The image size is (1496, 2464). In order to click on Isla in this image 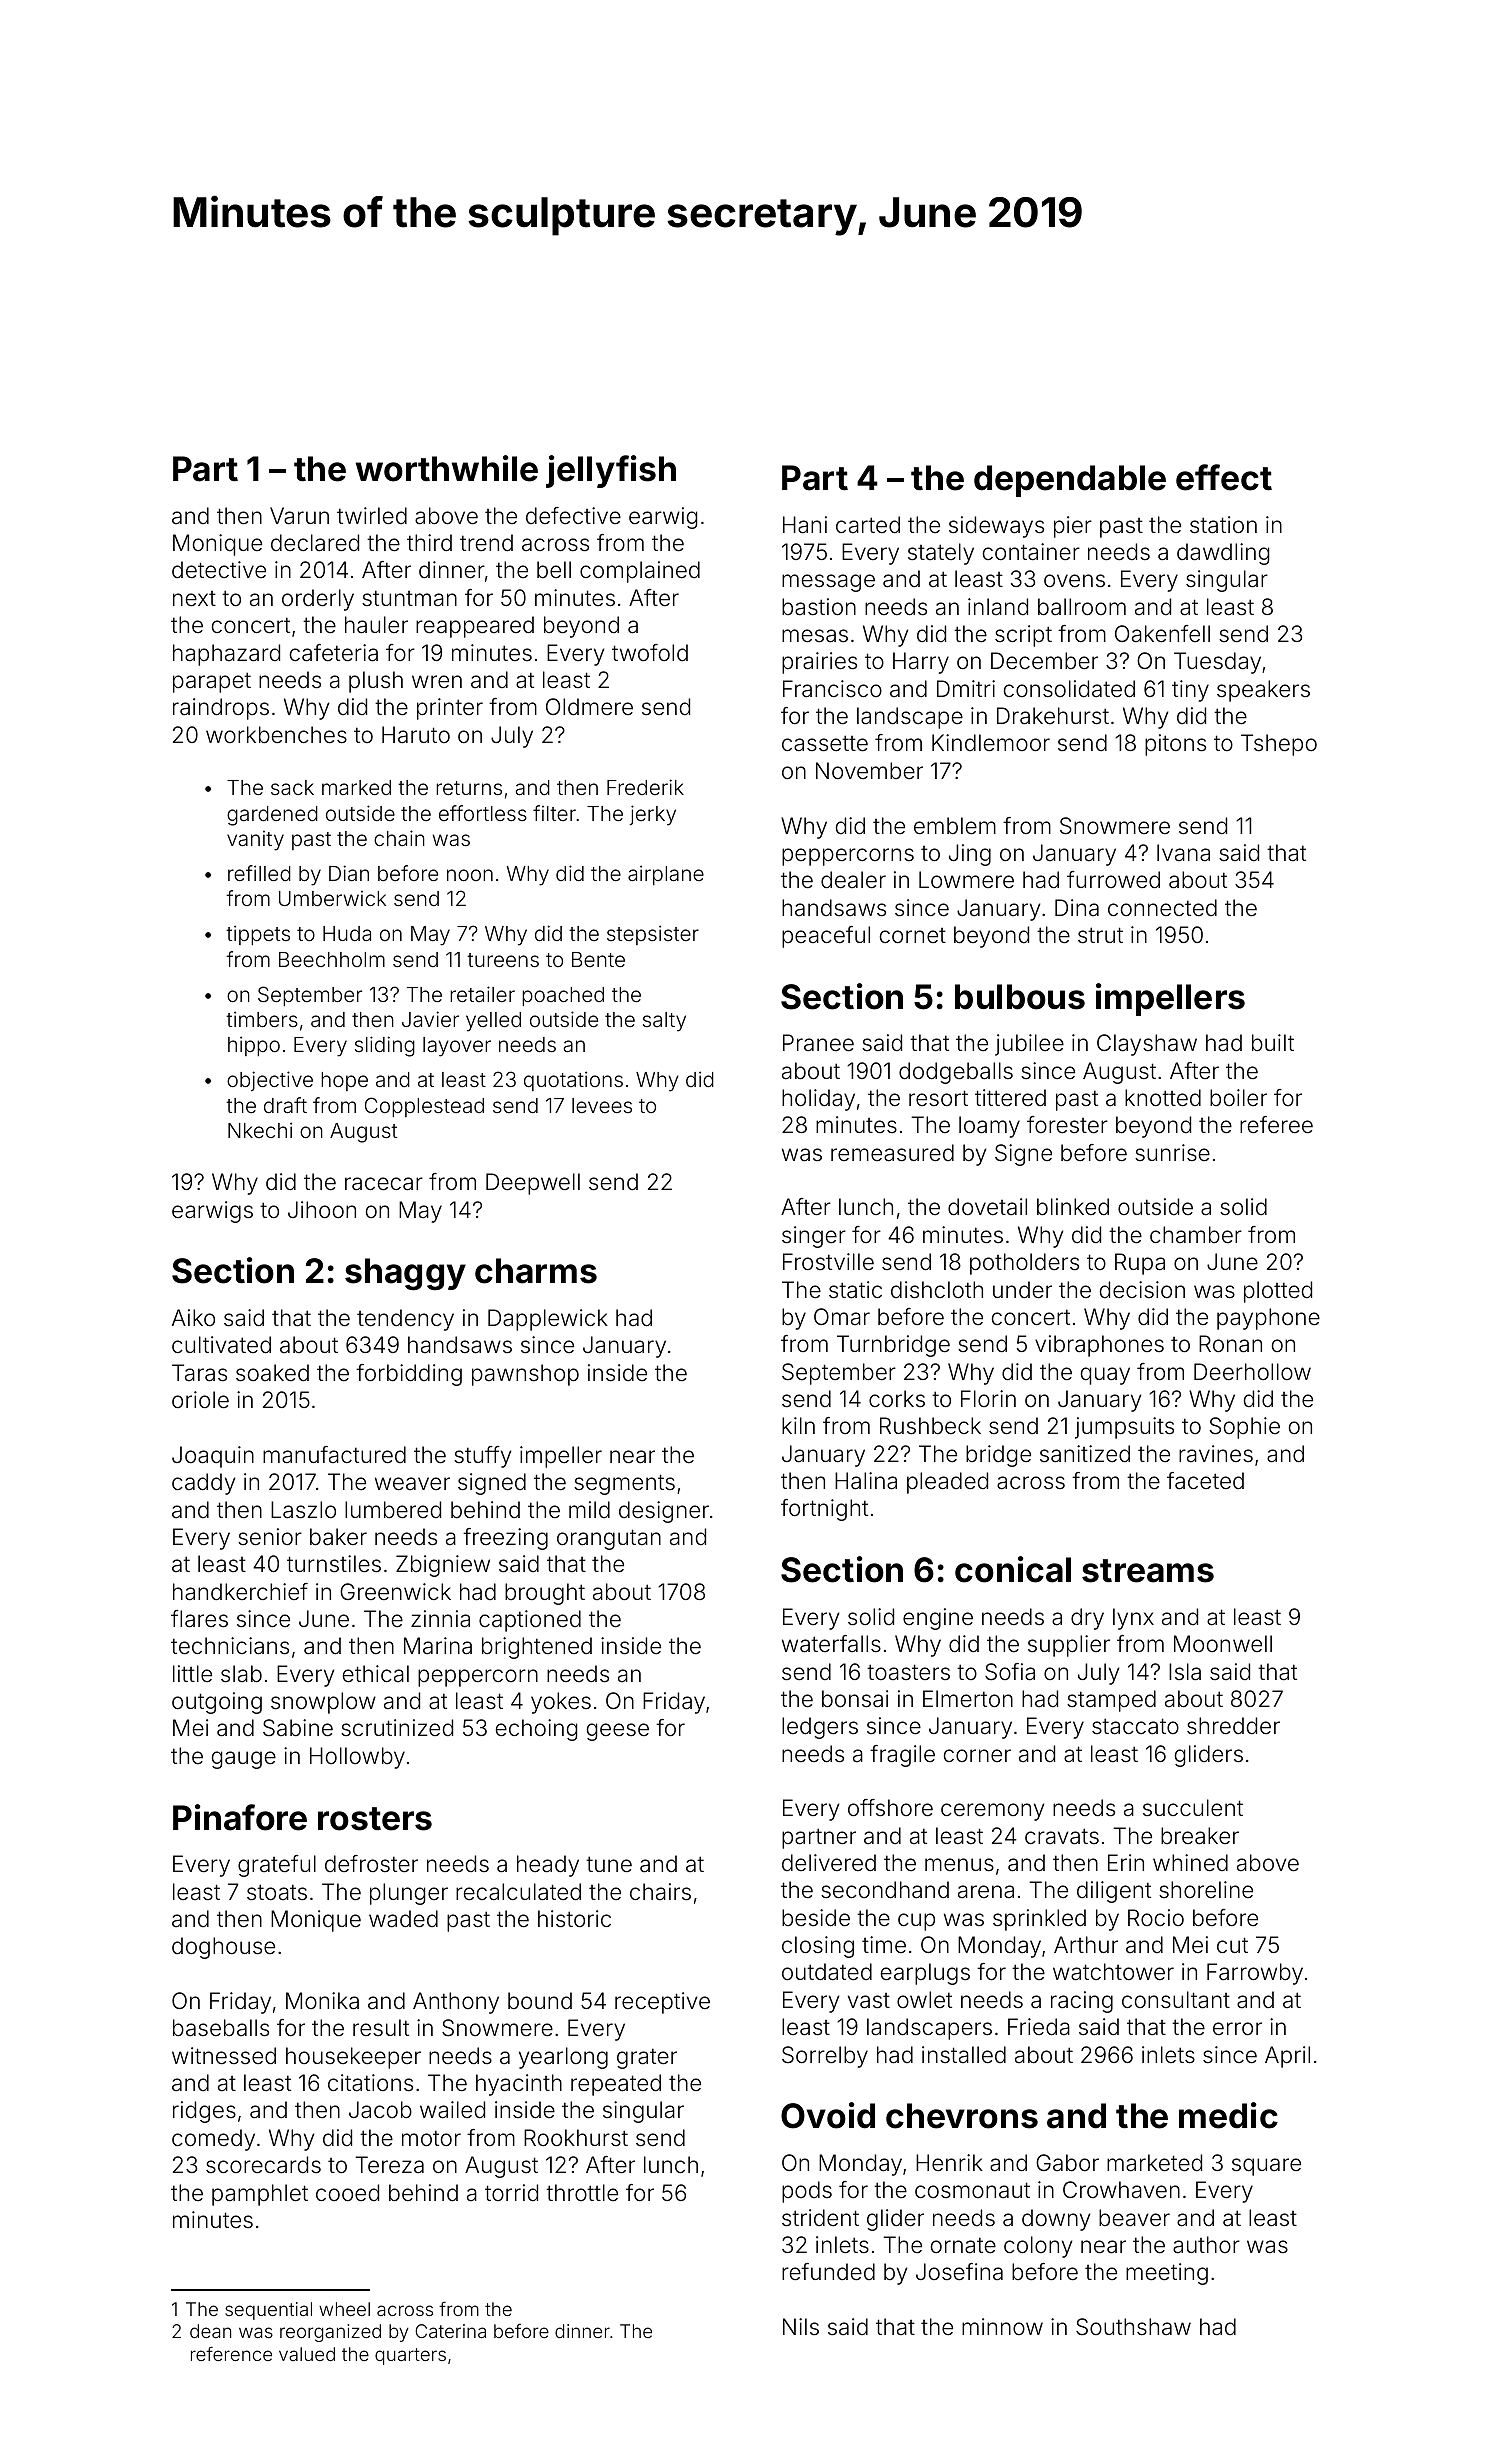, I will do `click(1185, 1672)`.
